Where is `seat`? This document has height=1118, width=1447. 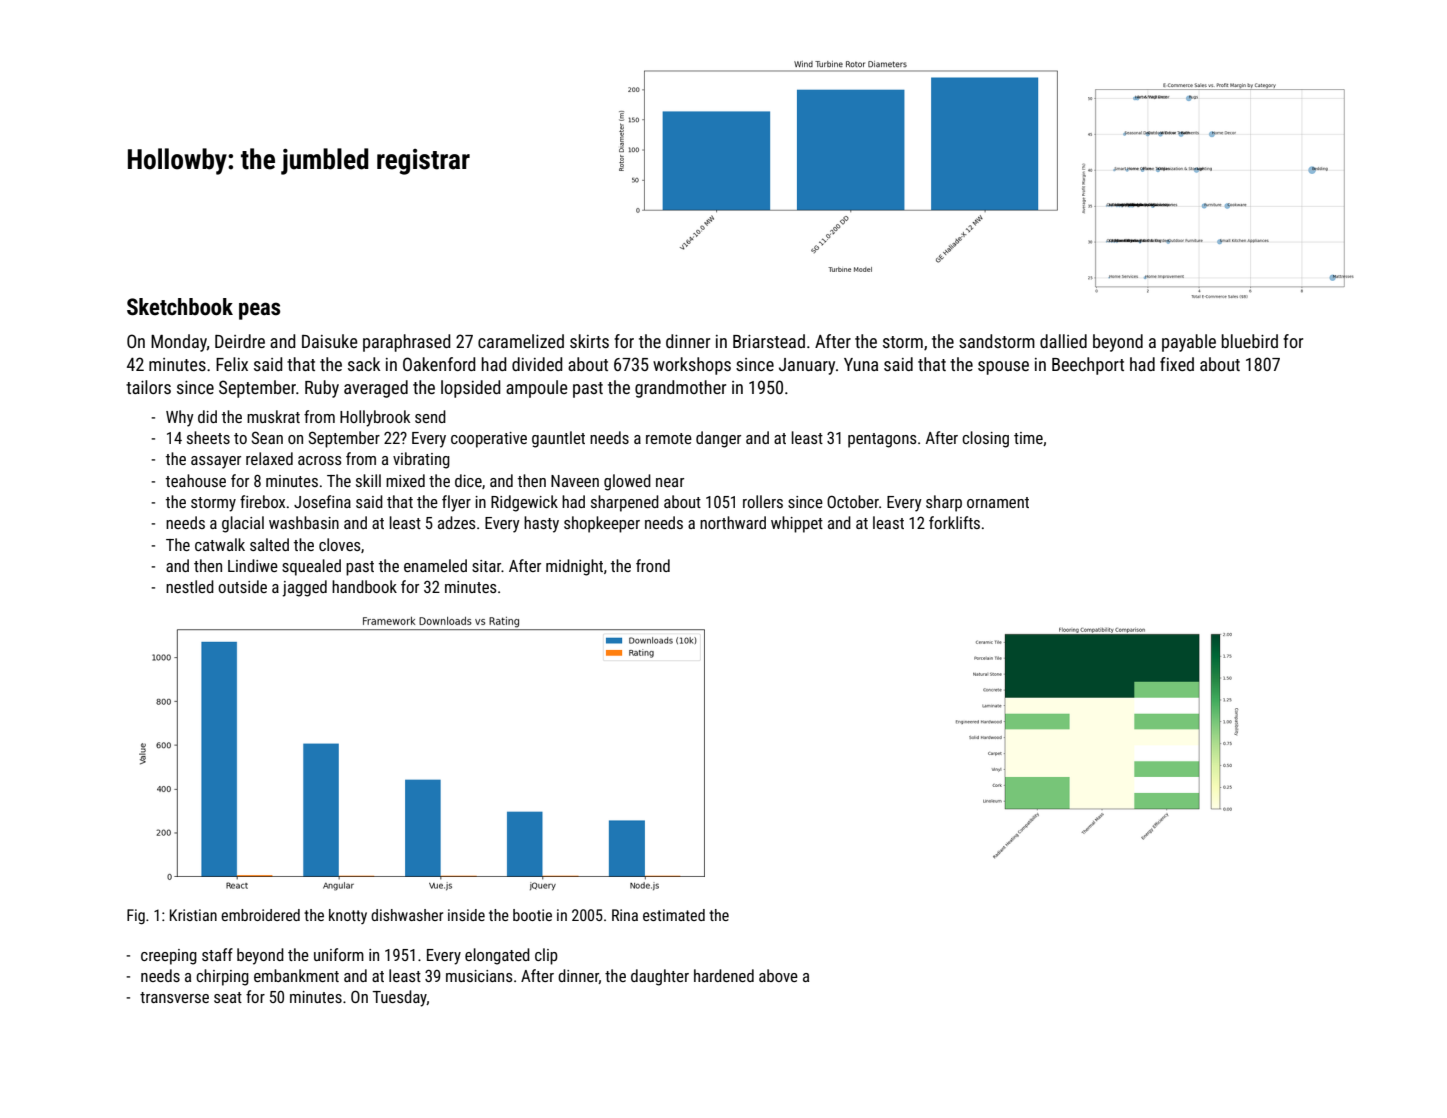 seat is located at coordinates (228, 997).
